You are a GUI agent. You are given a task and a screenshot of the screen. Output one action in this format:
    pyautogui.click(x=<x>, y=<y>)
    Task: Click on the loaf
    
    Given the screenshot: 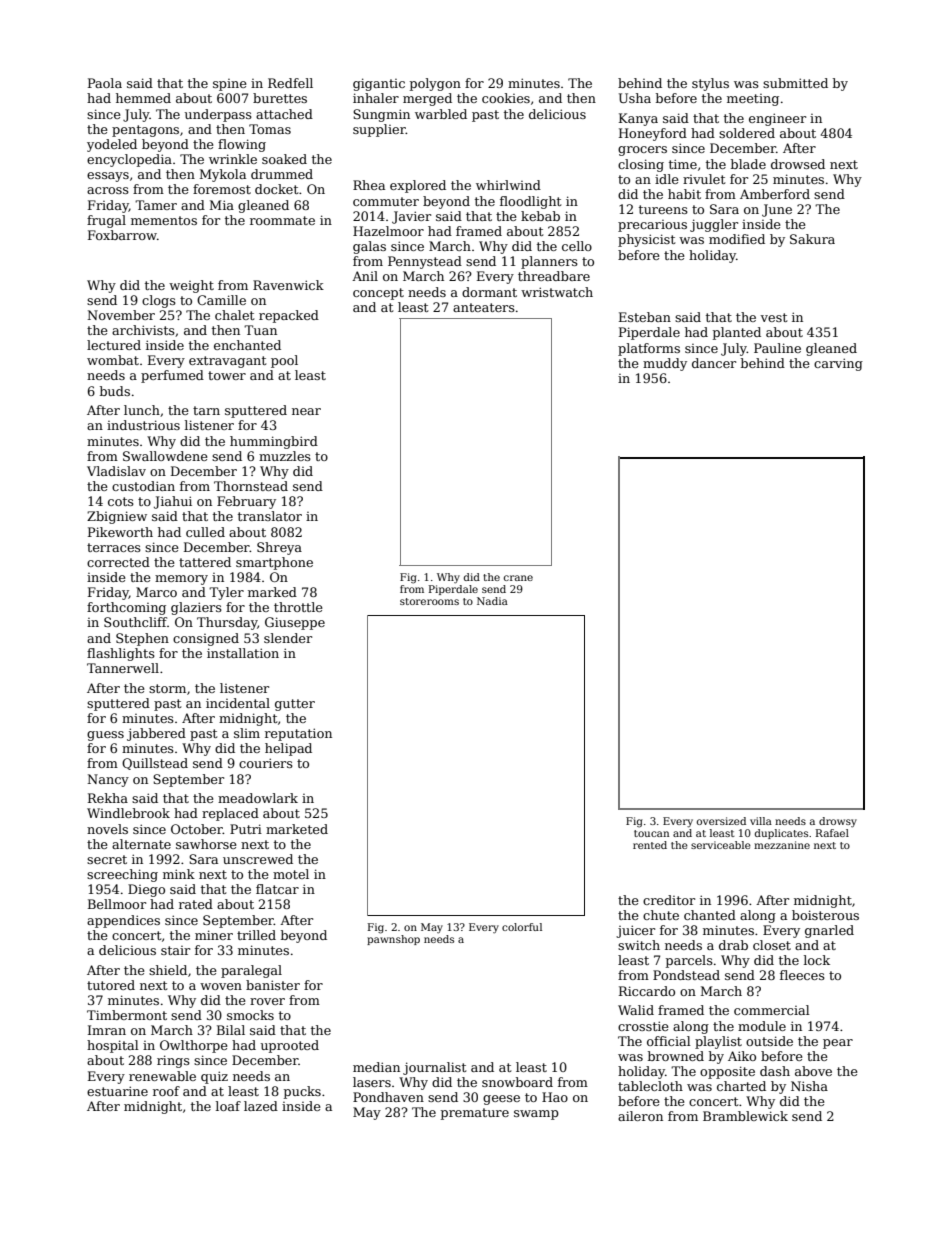 What is the action you would take?
    pyautogui.click(x=228, y=1106)
